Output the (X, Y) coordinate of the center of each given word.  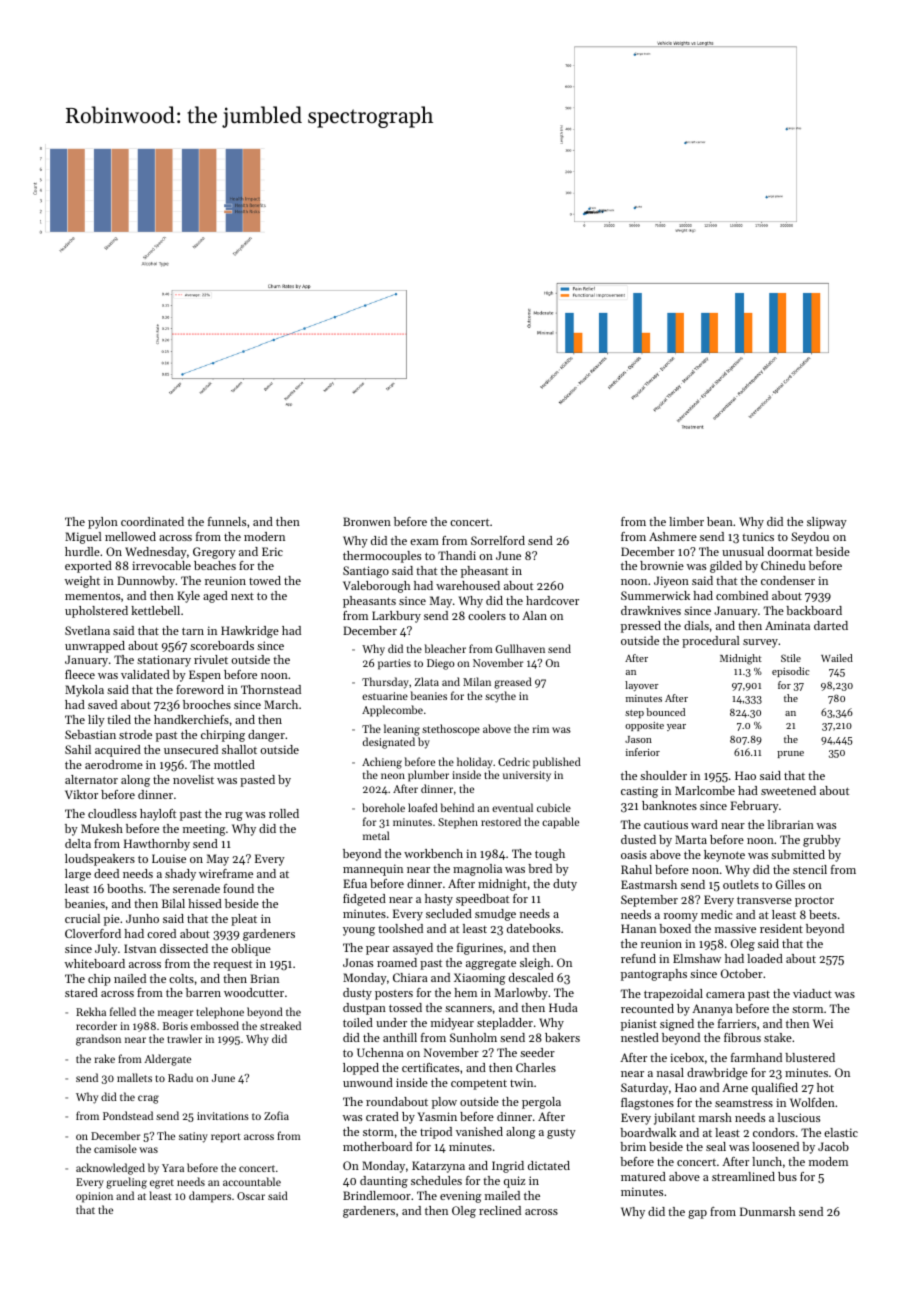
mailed (502, 1195)
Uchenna (380, 1052)
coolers (487, 615)
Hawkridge (250, 632)
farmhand (756, 1057)
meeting (204, 830)
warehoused (468, 585)
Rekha (91, 1011)
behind (457, 807)
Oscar (251, 1196)
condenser (788, 580)
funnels (227, 521)
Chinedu (783, 565)
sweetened (788, 790)
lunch (767, 1161)
